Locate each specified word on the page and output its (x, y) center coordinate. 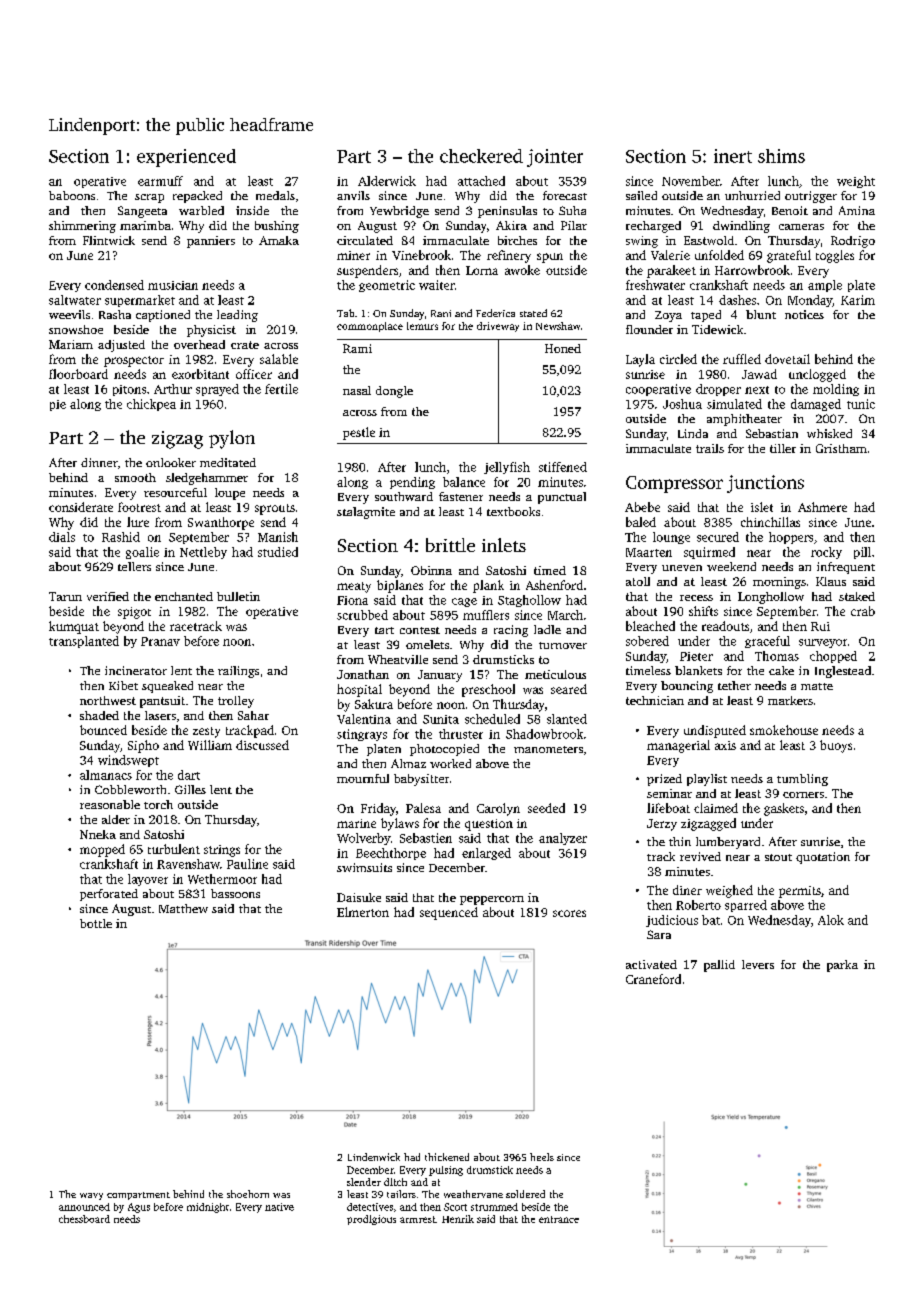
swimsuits (364, 867)
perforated (109, 895)
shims (781, 156)
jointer (555, 158)
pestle (359, 433)
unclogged (817, 375)
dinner (99, 462)
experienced (186, 158)
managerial (678, 746)
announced (84, 1207)
